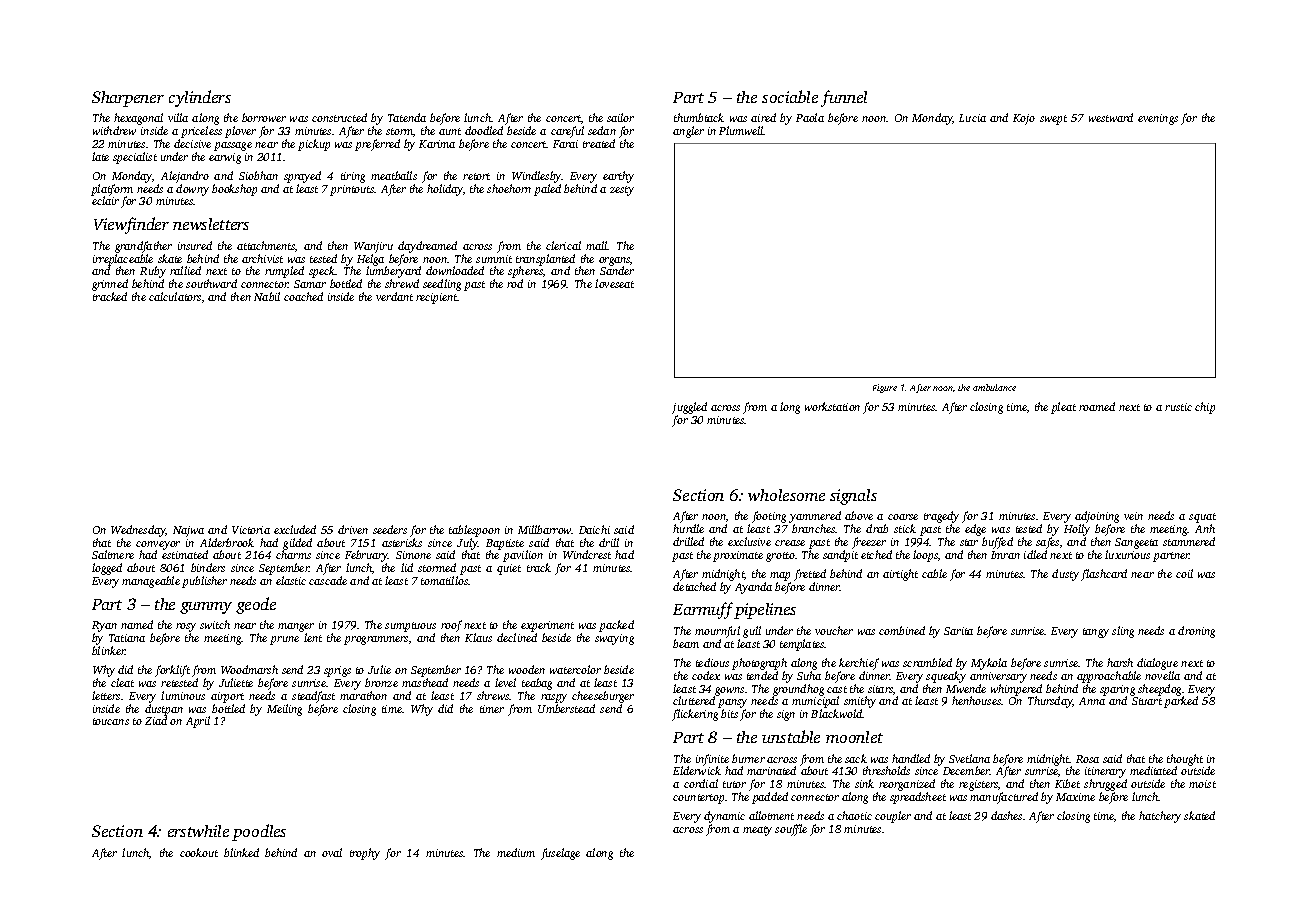 This screenshot has width=1308, height=924. I want to click on wholesome, so click(786, 495).
